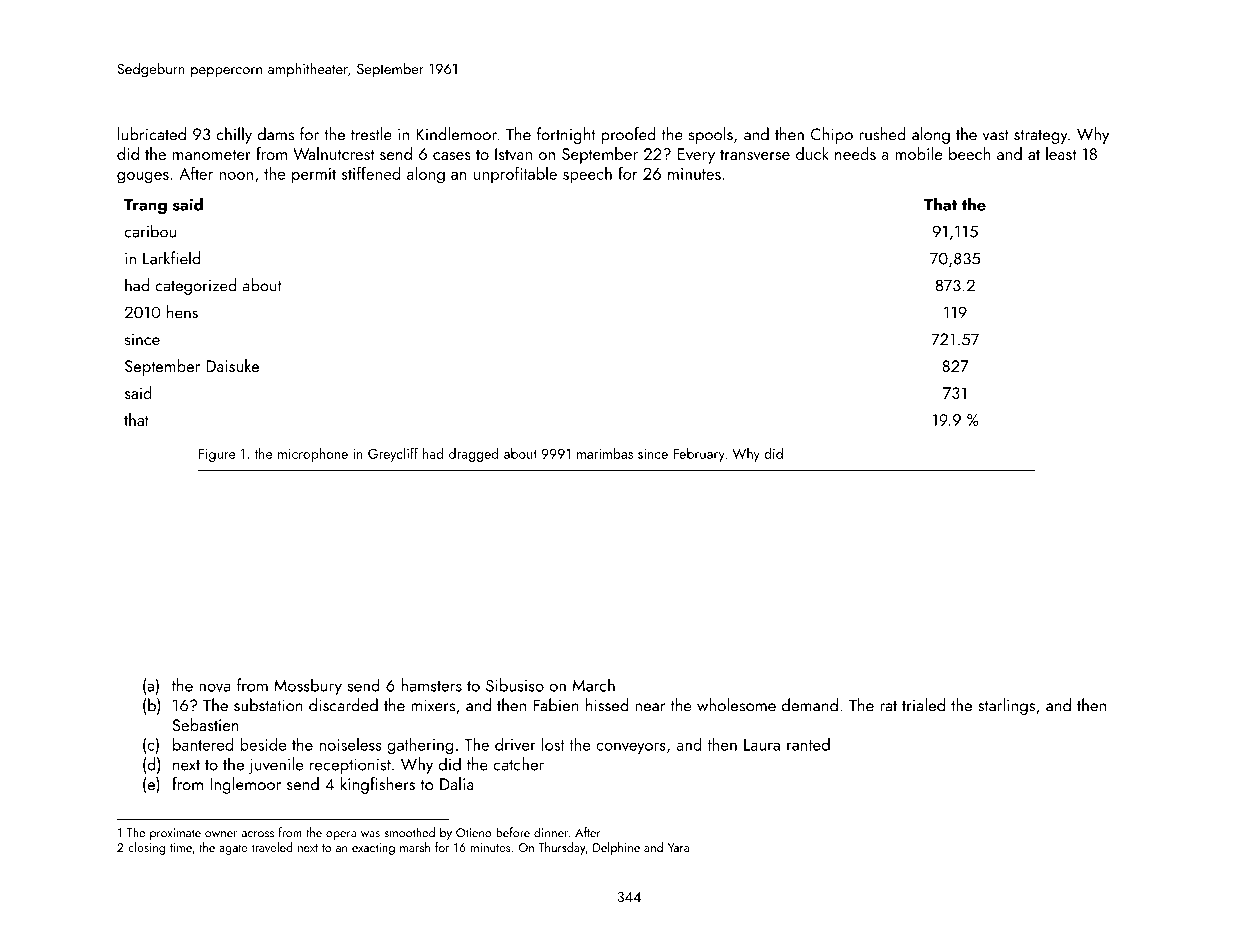 This screenshot has width=1233, height=952. What do you see at coordinates (393, 454) in the screenshot?
I see `Greycliff` at bounding box center [393, 454].
